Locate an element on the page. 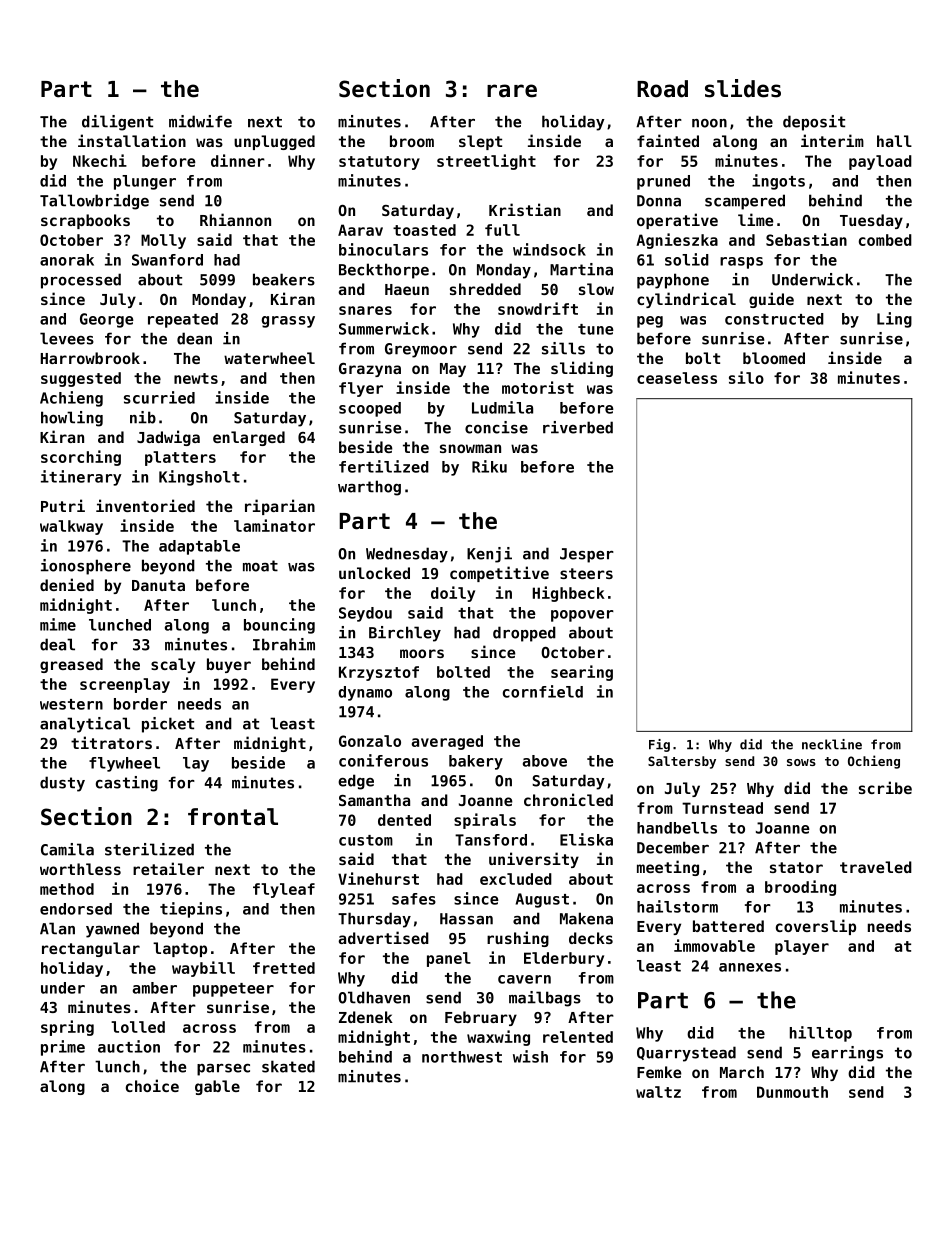  Kenji is located at coordinates (489, 555).
